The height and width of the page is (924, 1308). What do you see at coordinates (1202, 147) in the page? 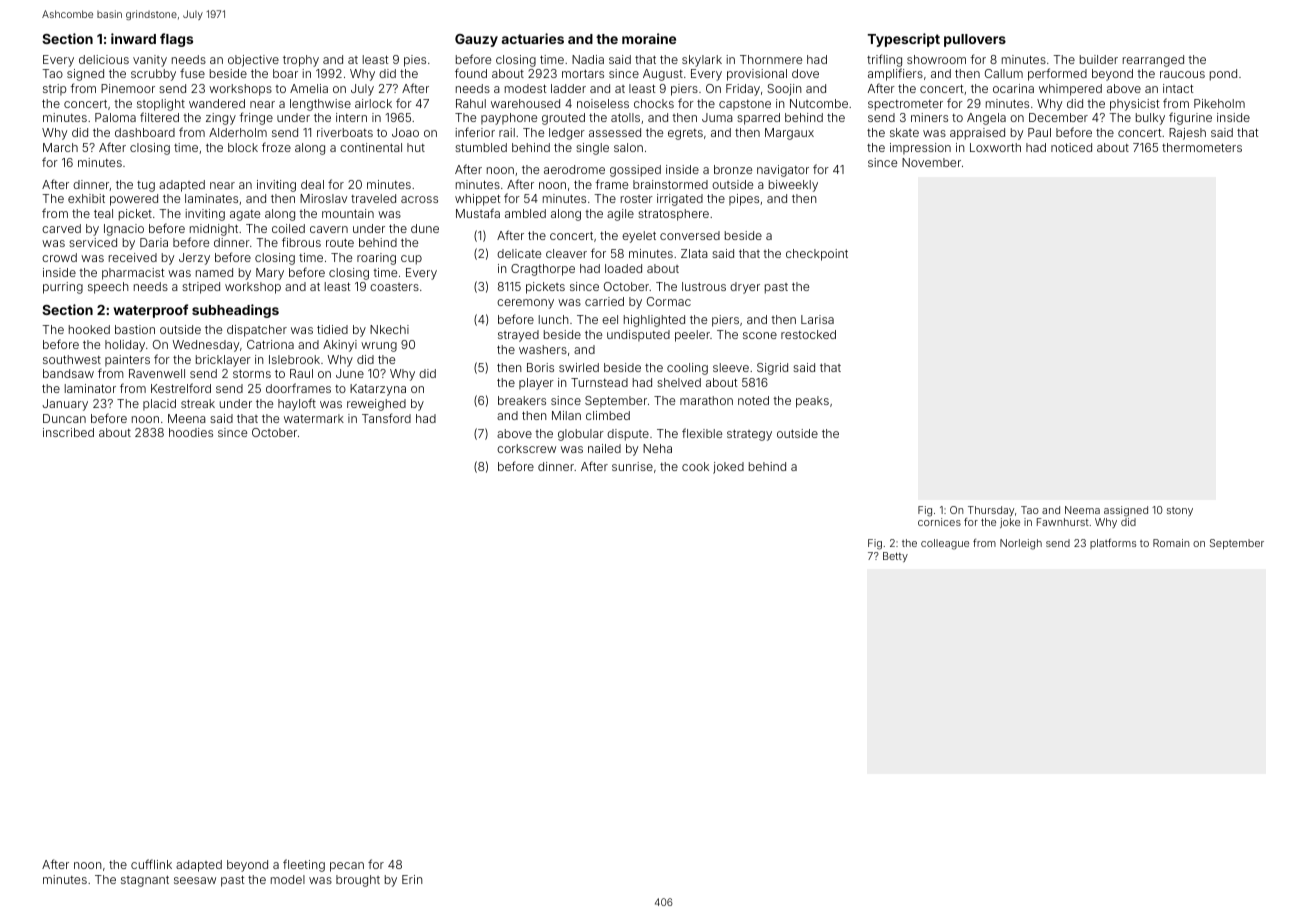
I see `thermometers` at bounding box center [1202, 147].
